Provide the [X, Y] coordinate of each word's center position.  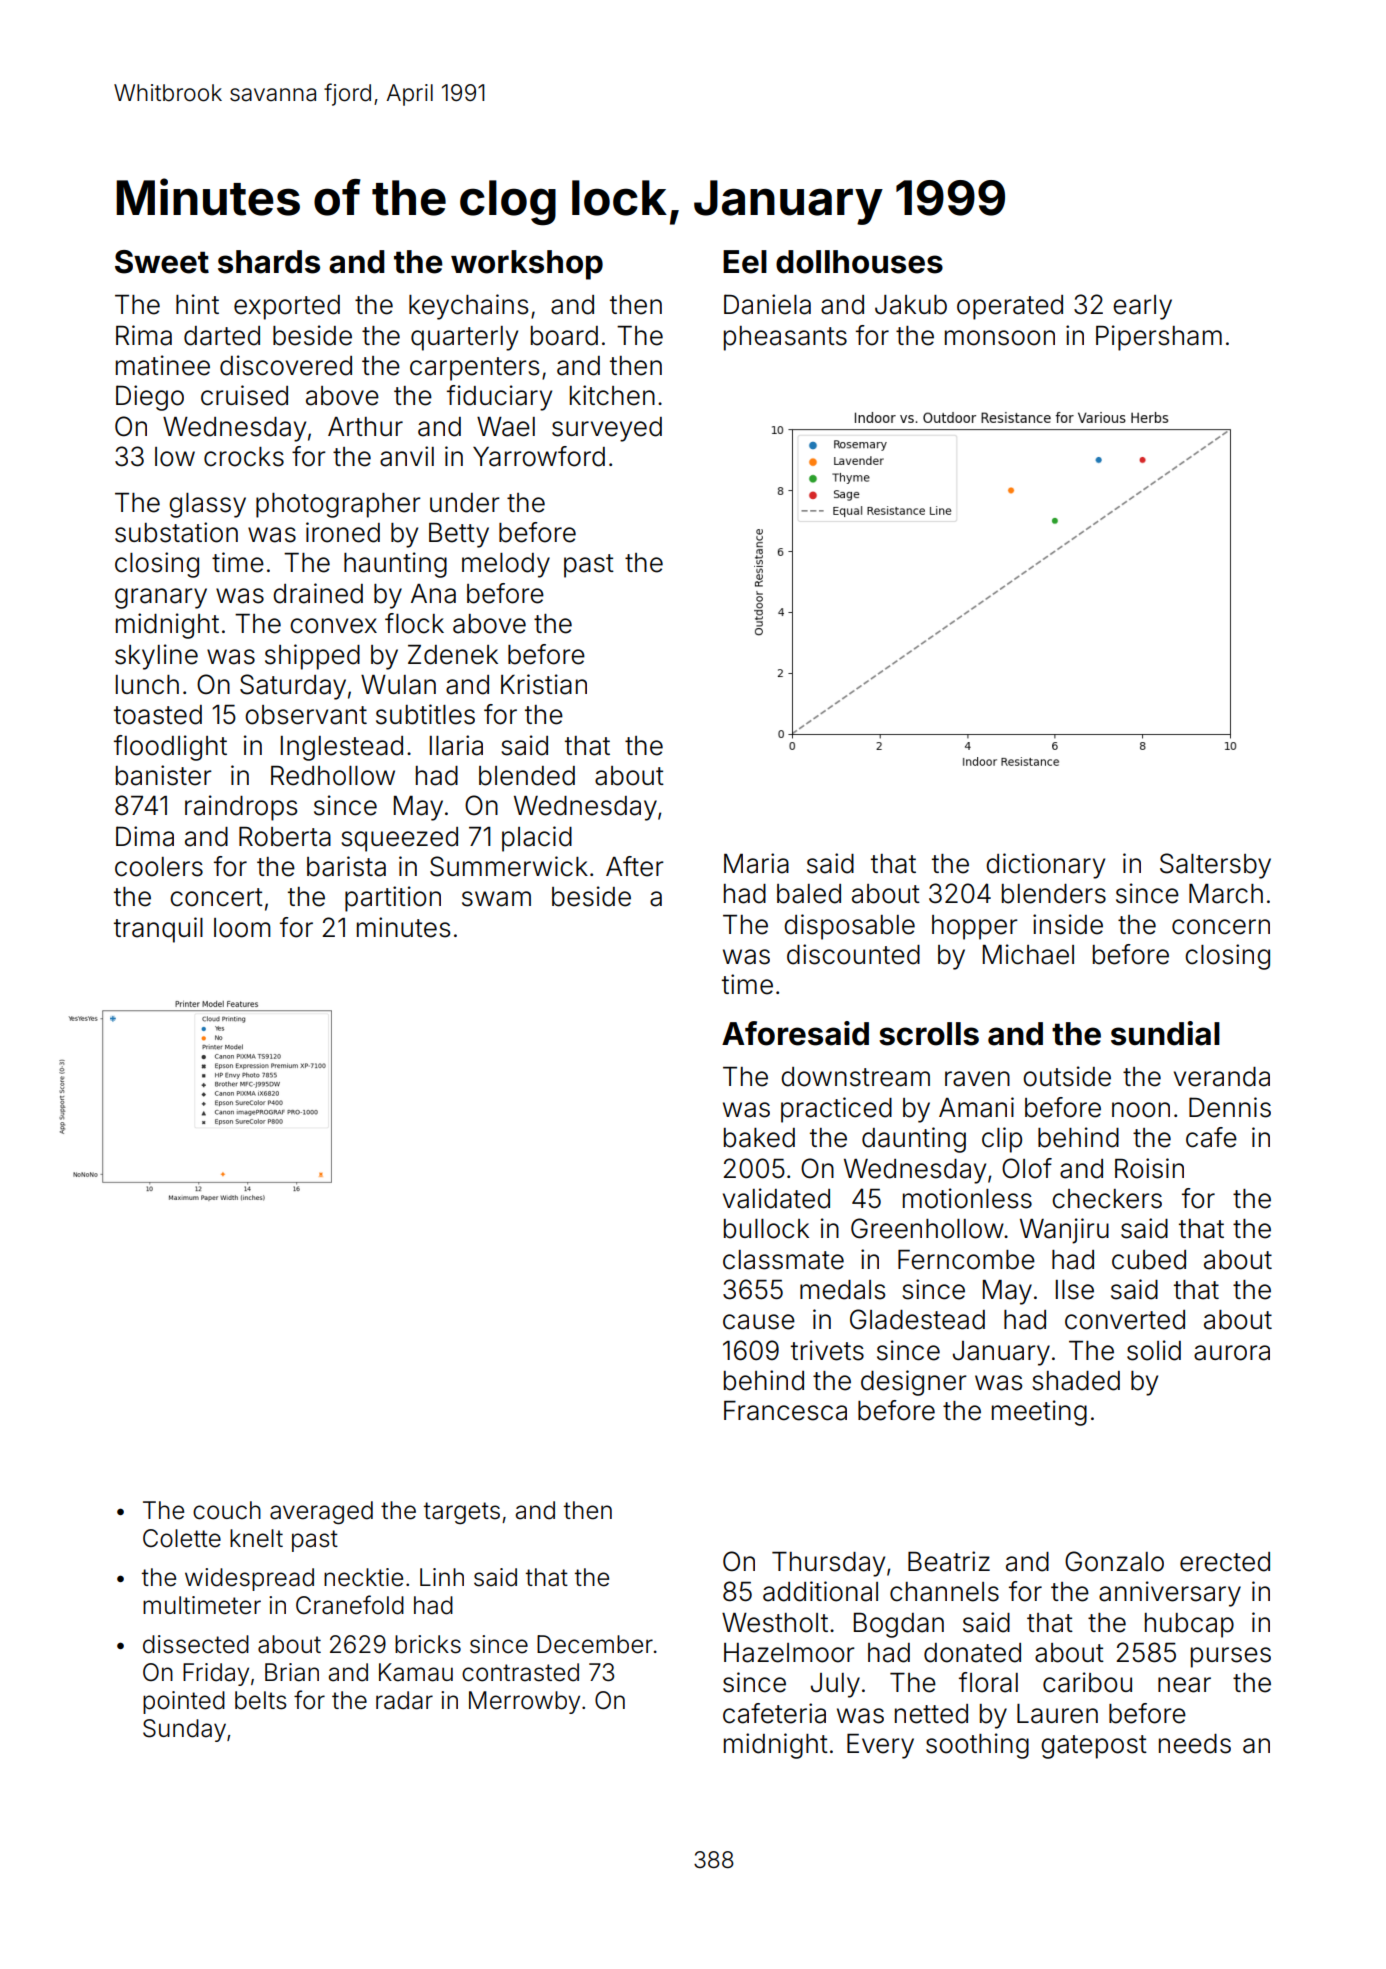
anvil [407, 456]
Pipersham [1159, 338]
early [1142, 307]
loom [242, 928]
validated [776, 1198]
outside [1067, 1076]
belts [261, 1700]
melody [506, 565]
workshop [527, 265]
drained [318, 593]
